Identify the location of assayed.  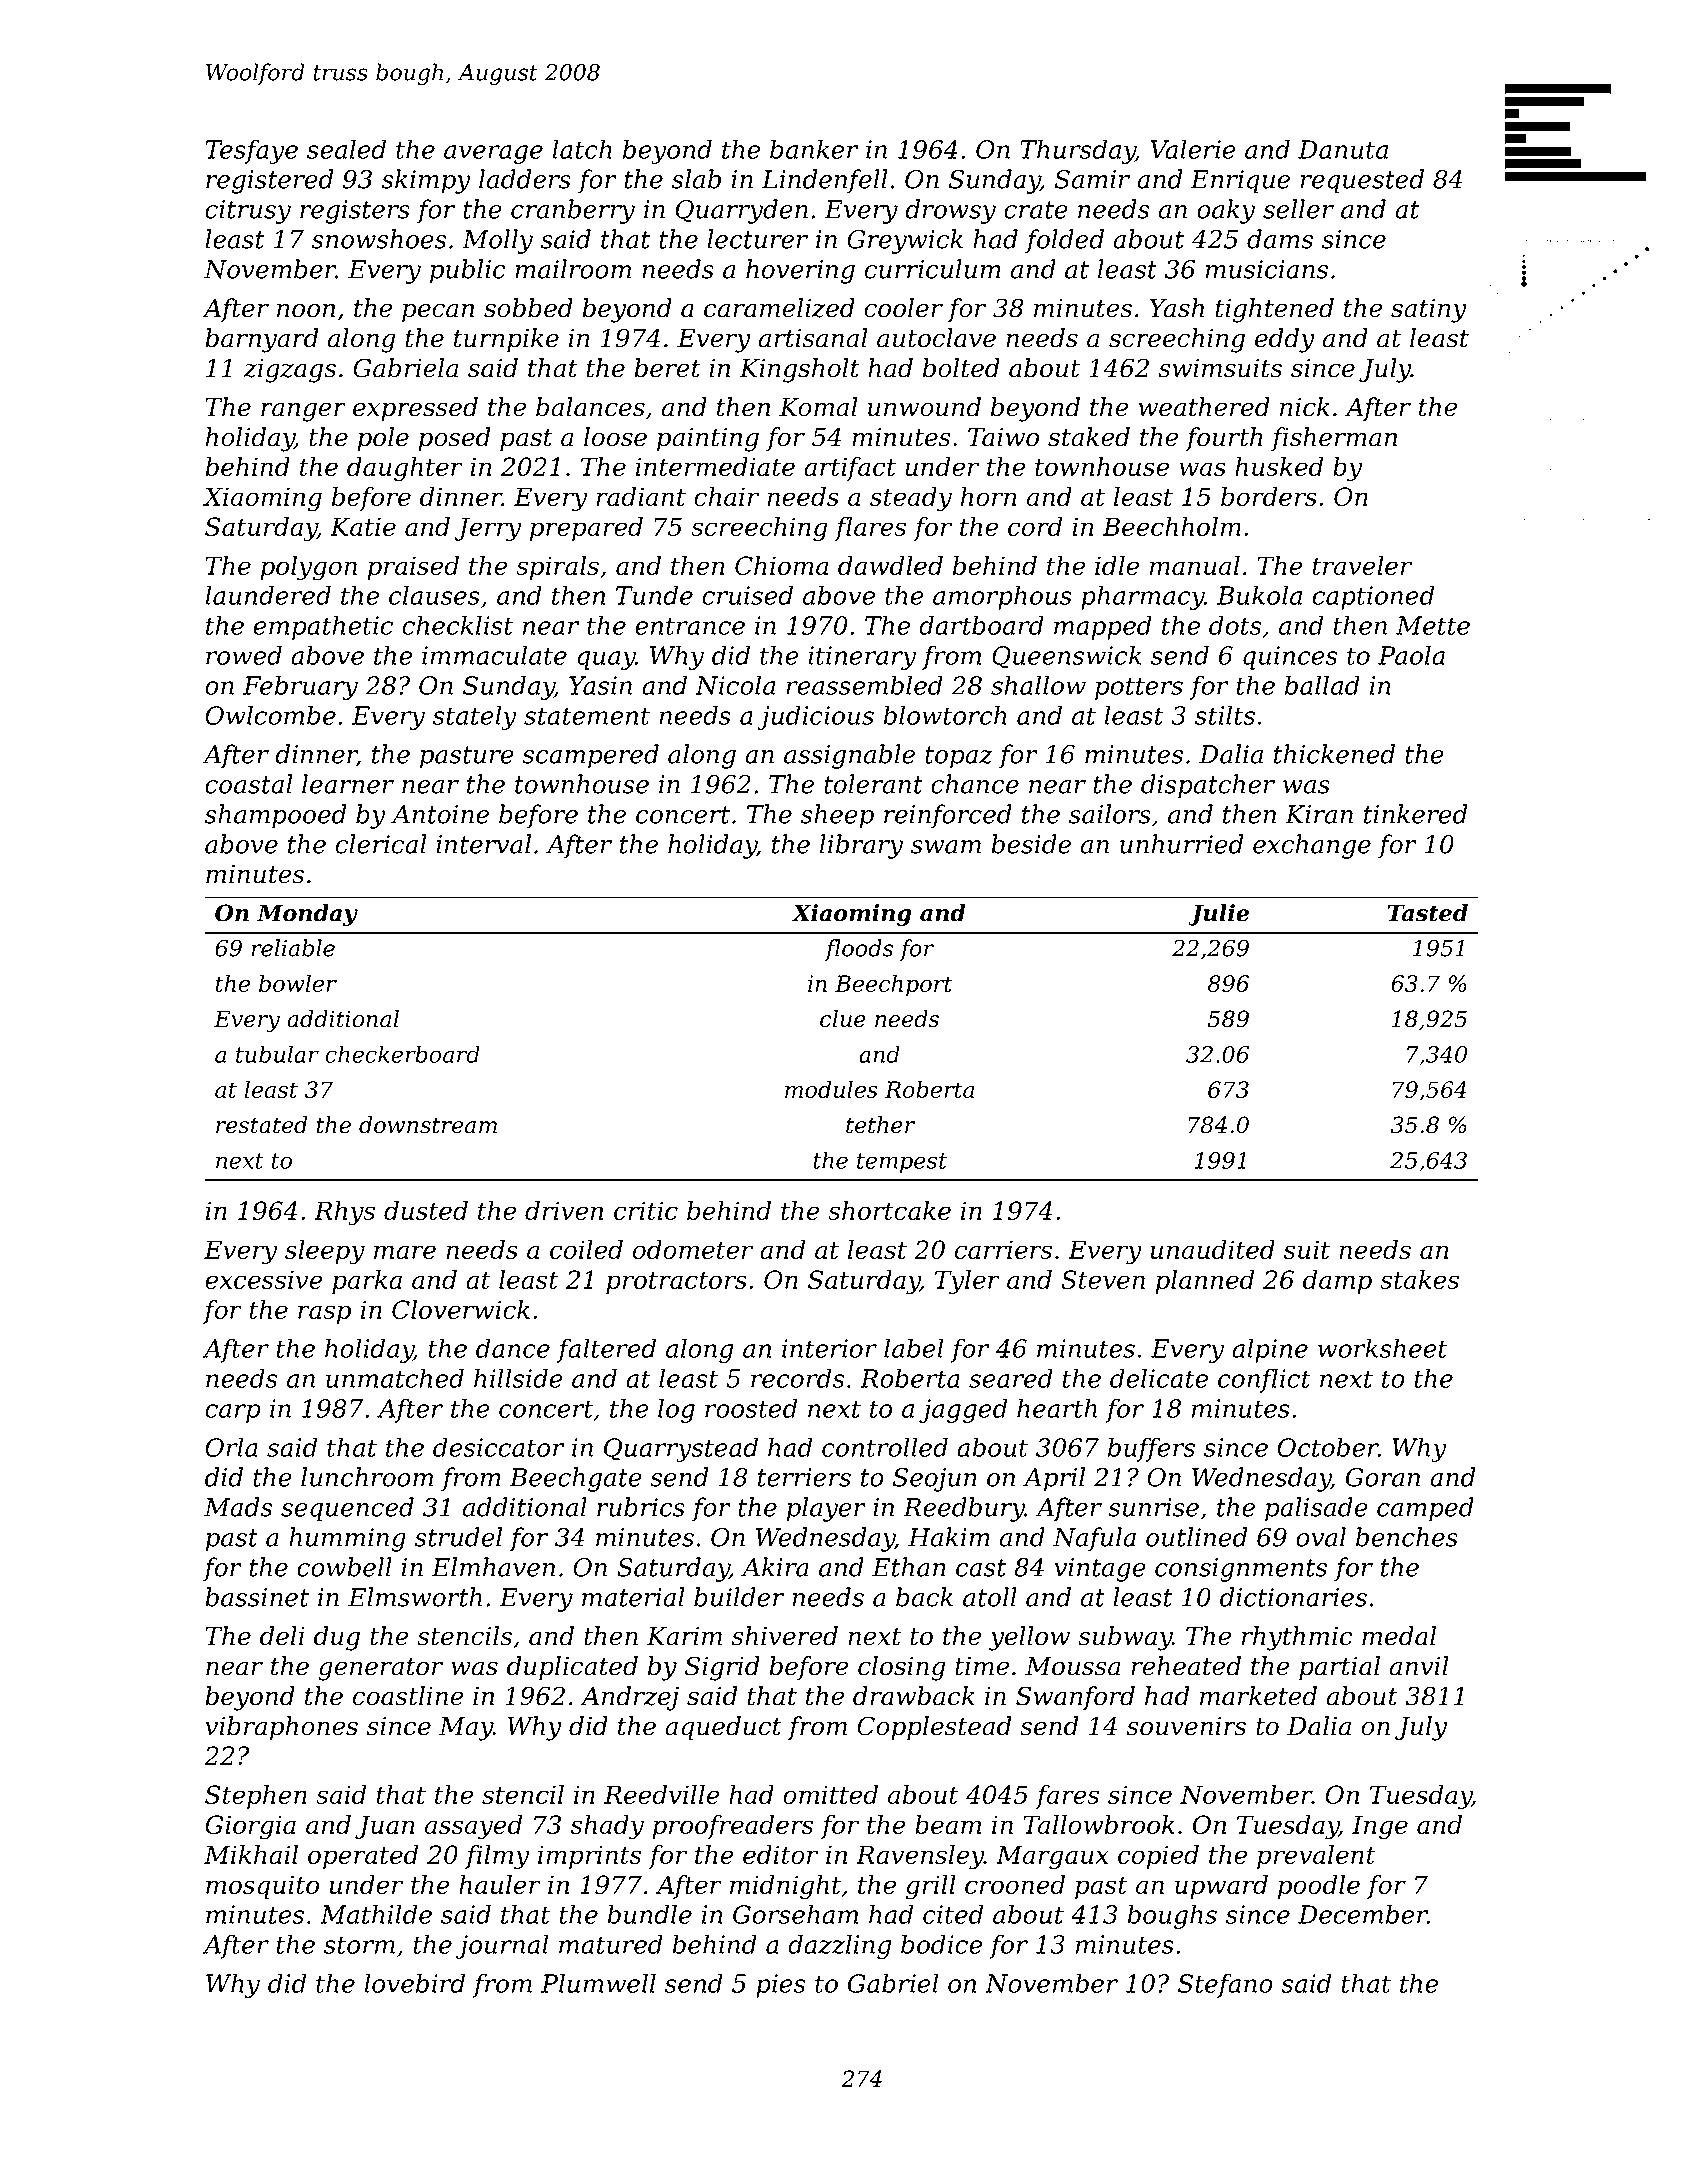
(473, 1827).
